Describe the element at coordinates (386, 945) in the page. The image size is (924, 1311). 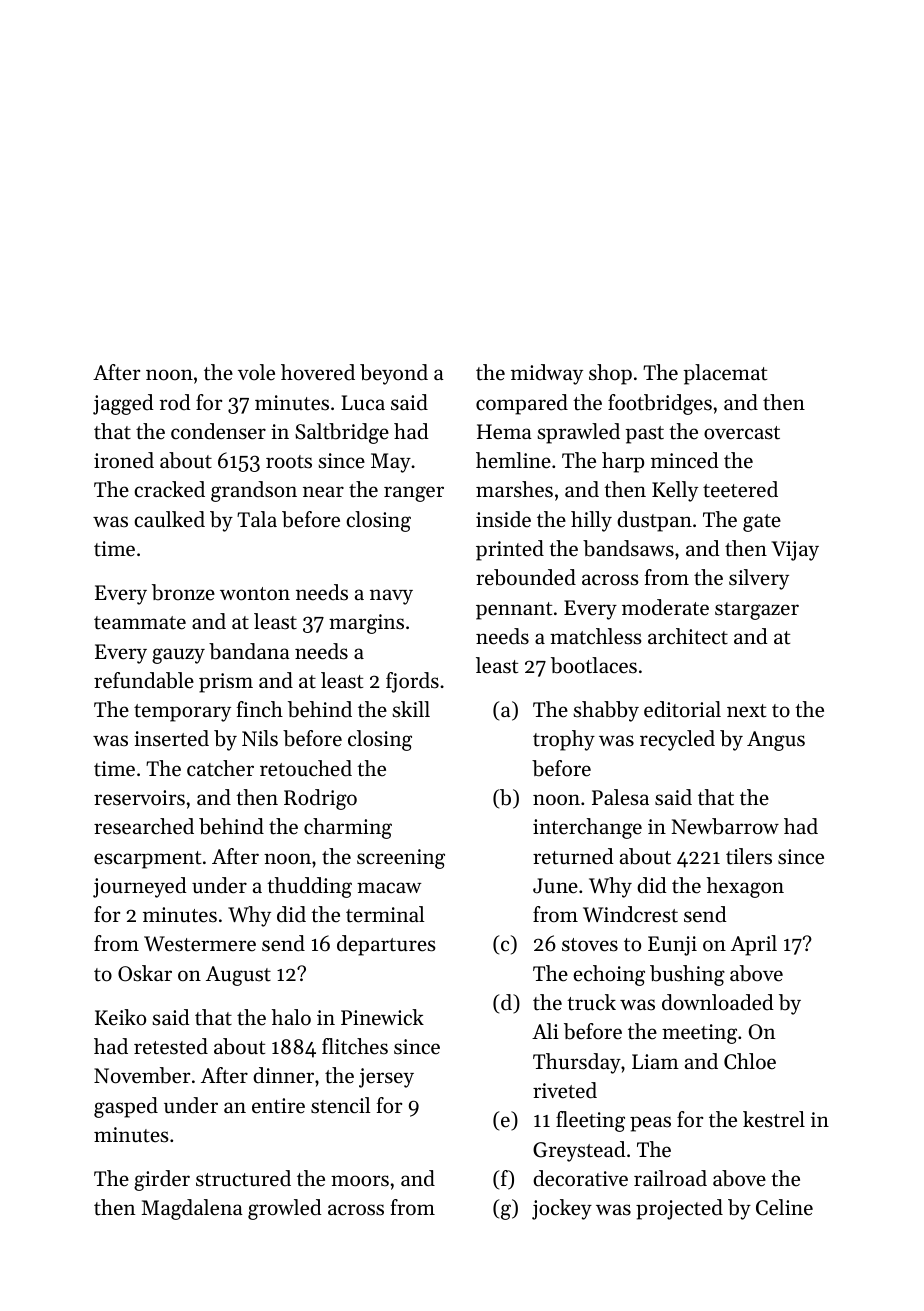
I see `departures` at that location.
